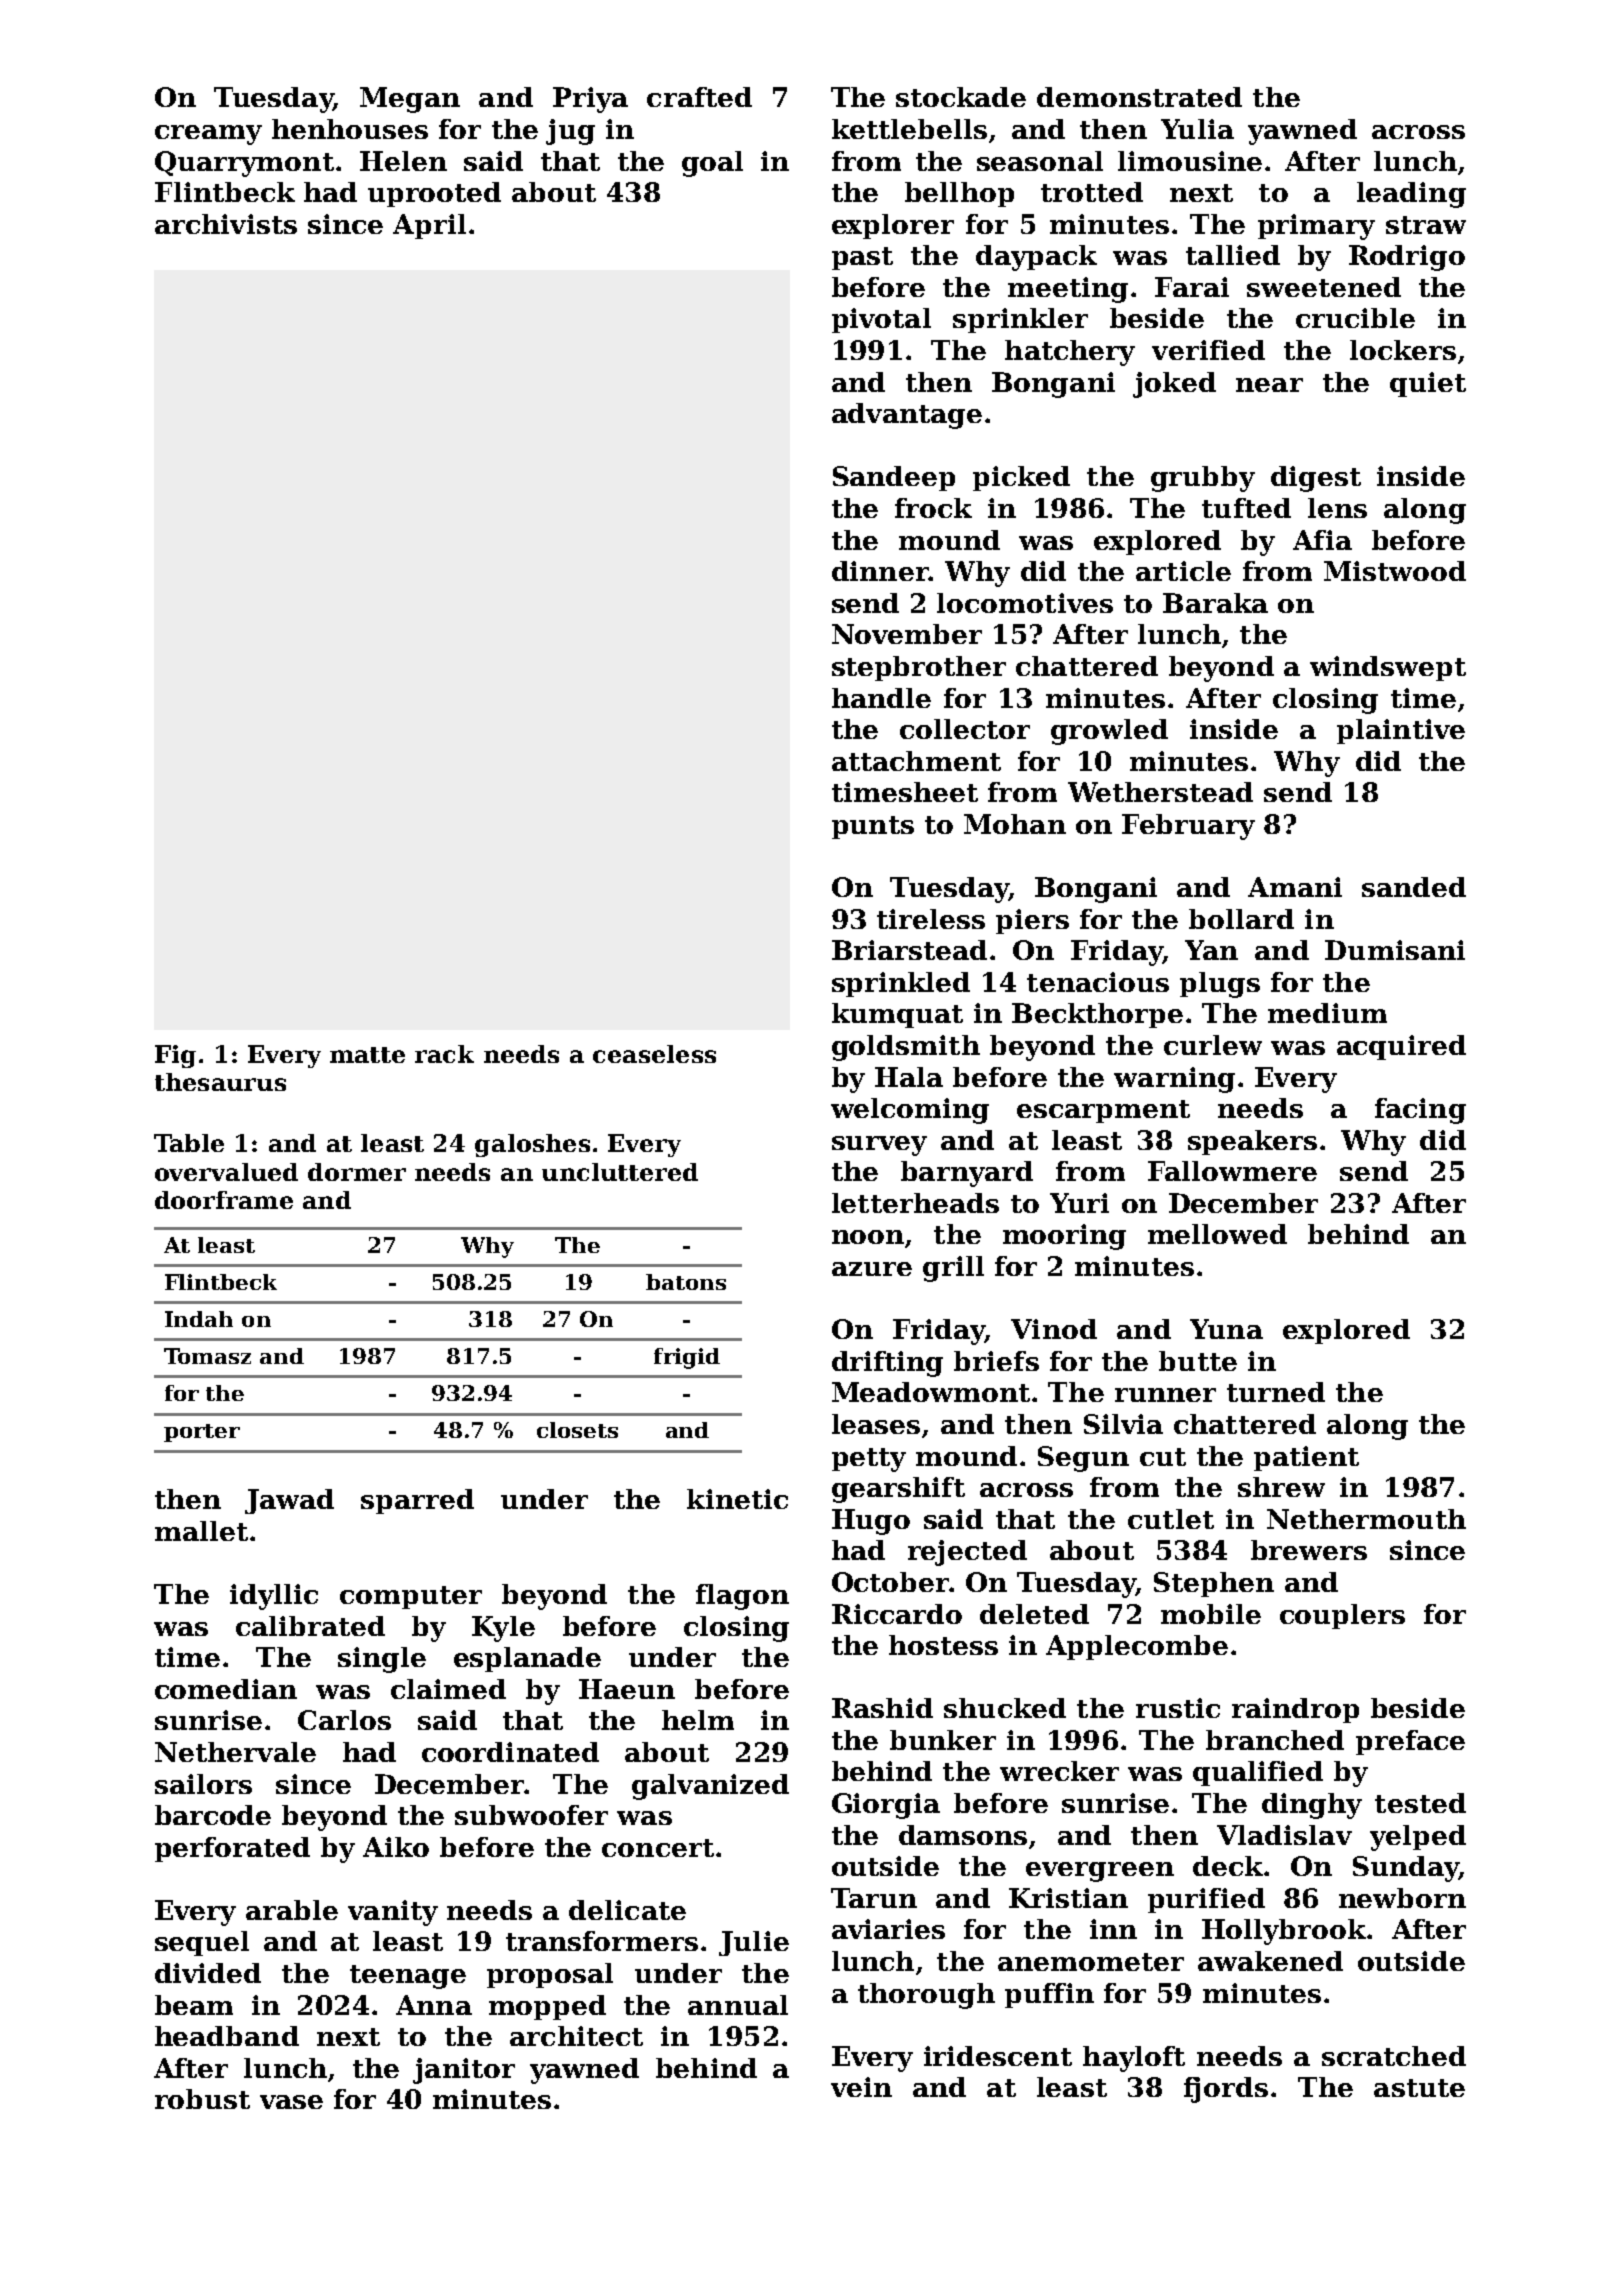 The width and height of the screenshot is (1620, 2292). I want to click on calibrated, so click(310, 1626).
